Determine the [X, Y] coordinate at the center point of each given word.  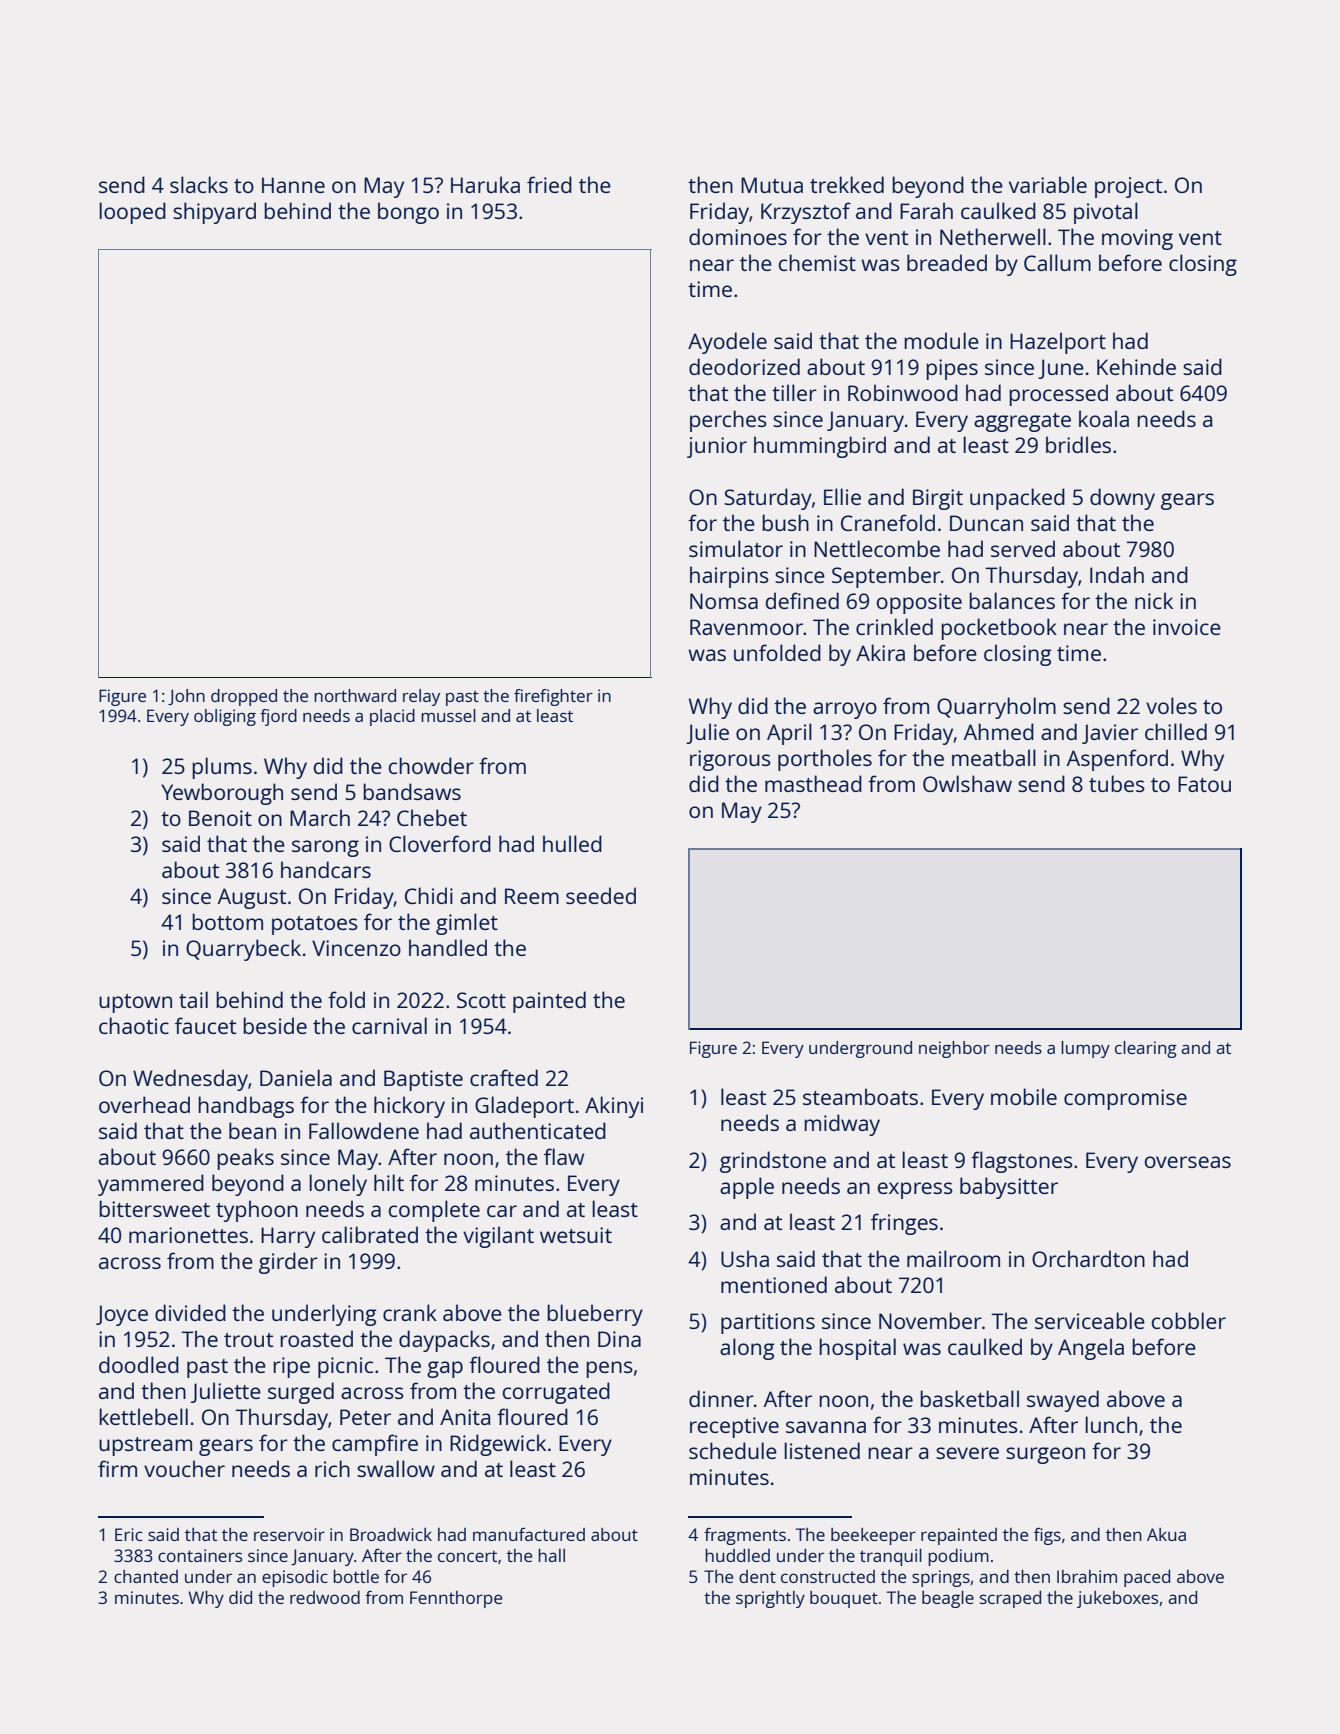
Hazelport [1058, 343]
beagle [948, 1599]
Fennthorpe [456, 1599]
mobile [1024, 1096]
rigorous [730, 760]
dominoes [738, 236]
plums [222, 768]
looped [132, 213]
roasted [316, 1338]
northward [355, 695]
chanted [146, 1576]
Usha [745, 1258]
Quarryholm [996, 708]
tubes [1117, 783]
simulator [736, 548]
